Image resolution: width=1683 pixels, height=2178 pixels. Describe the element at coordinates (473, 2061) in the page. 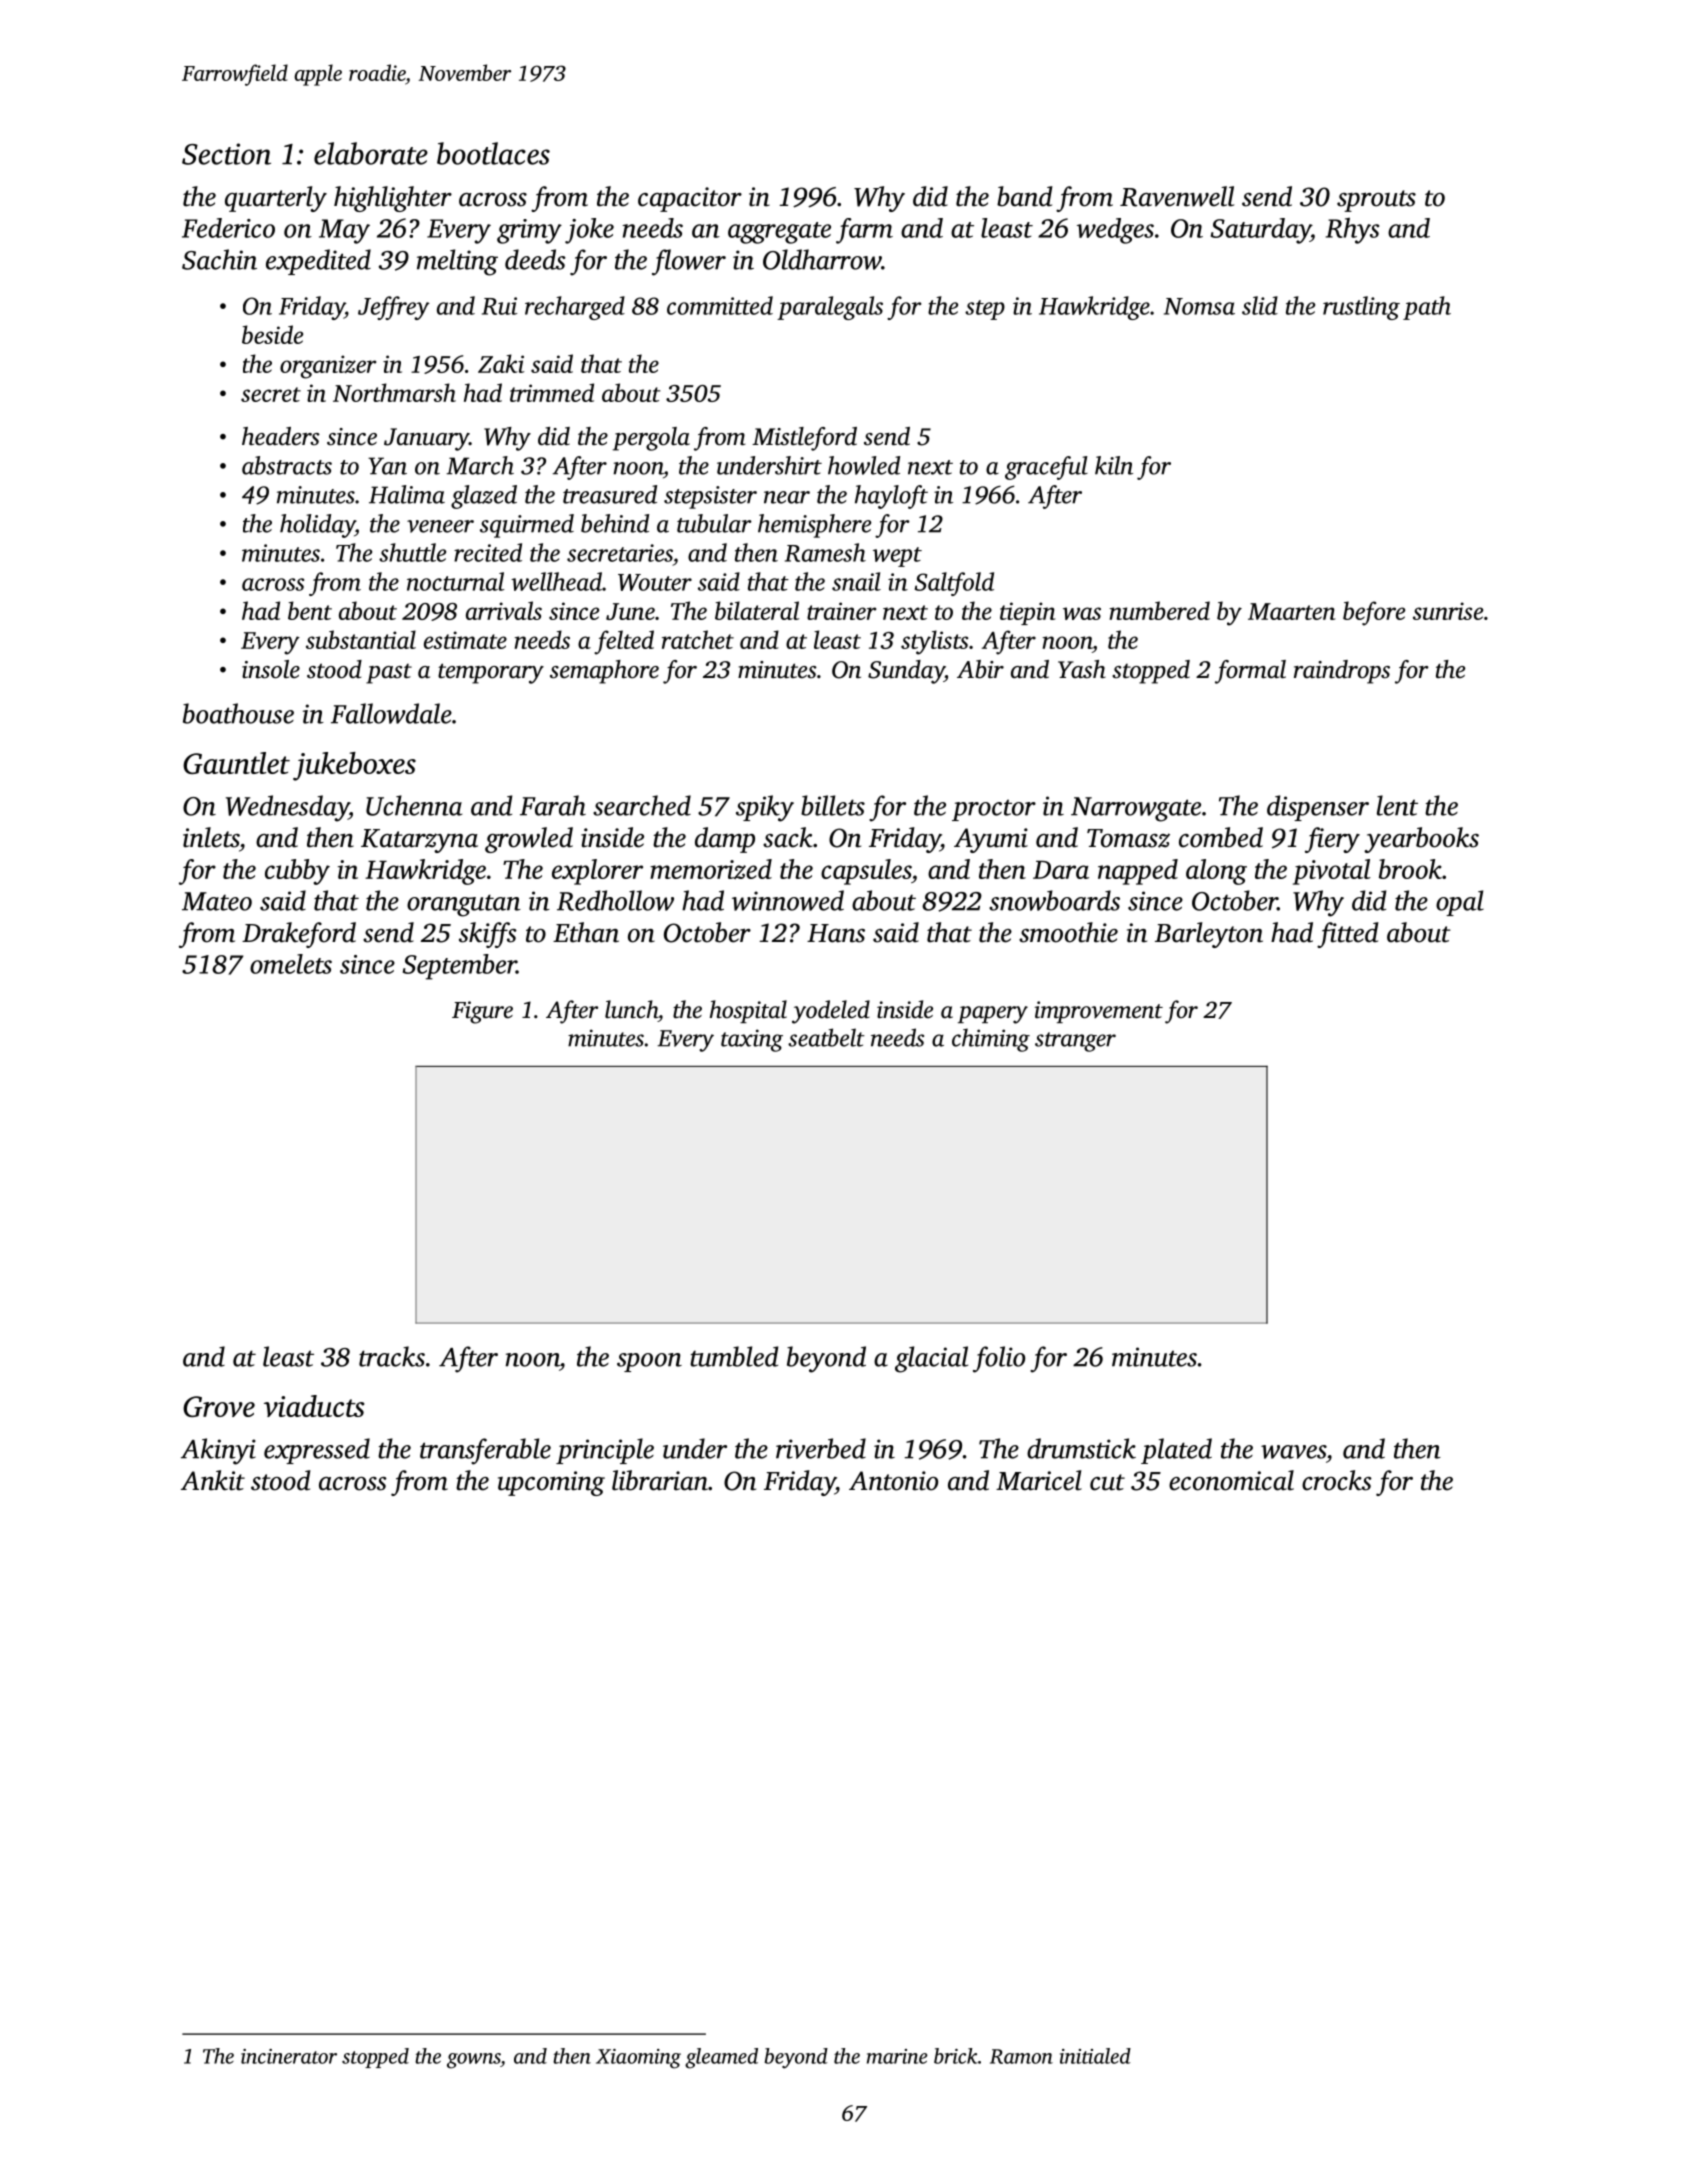

I see `gowns` at that location.
